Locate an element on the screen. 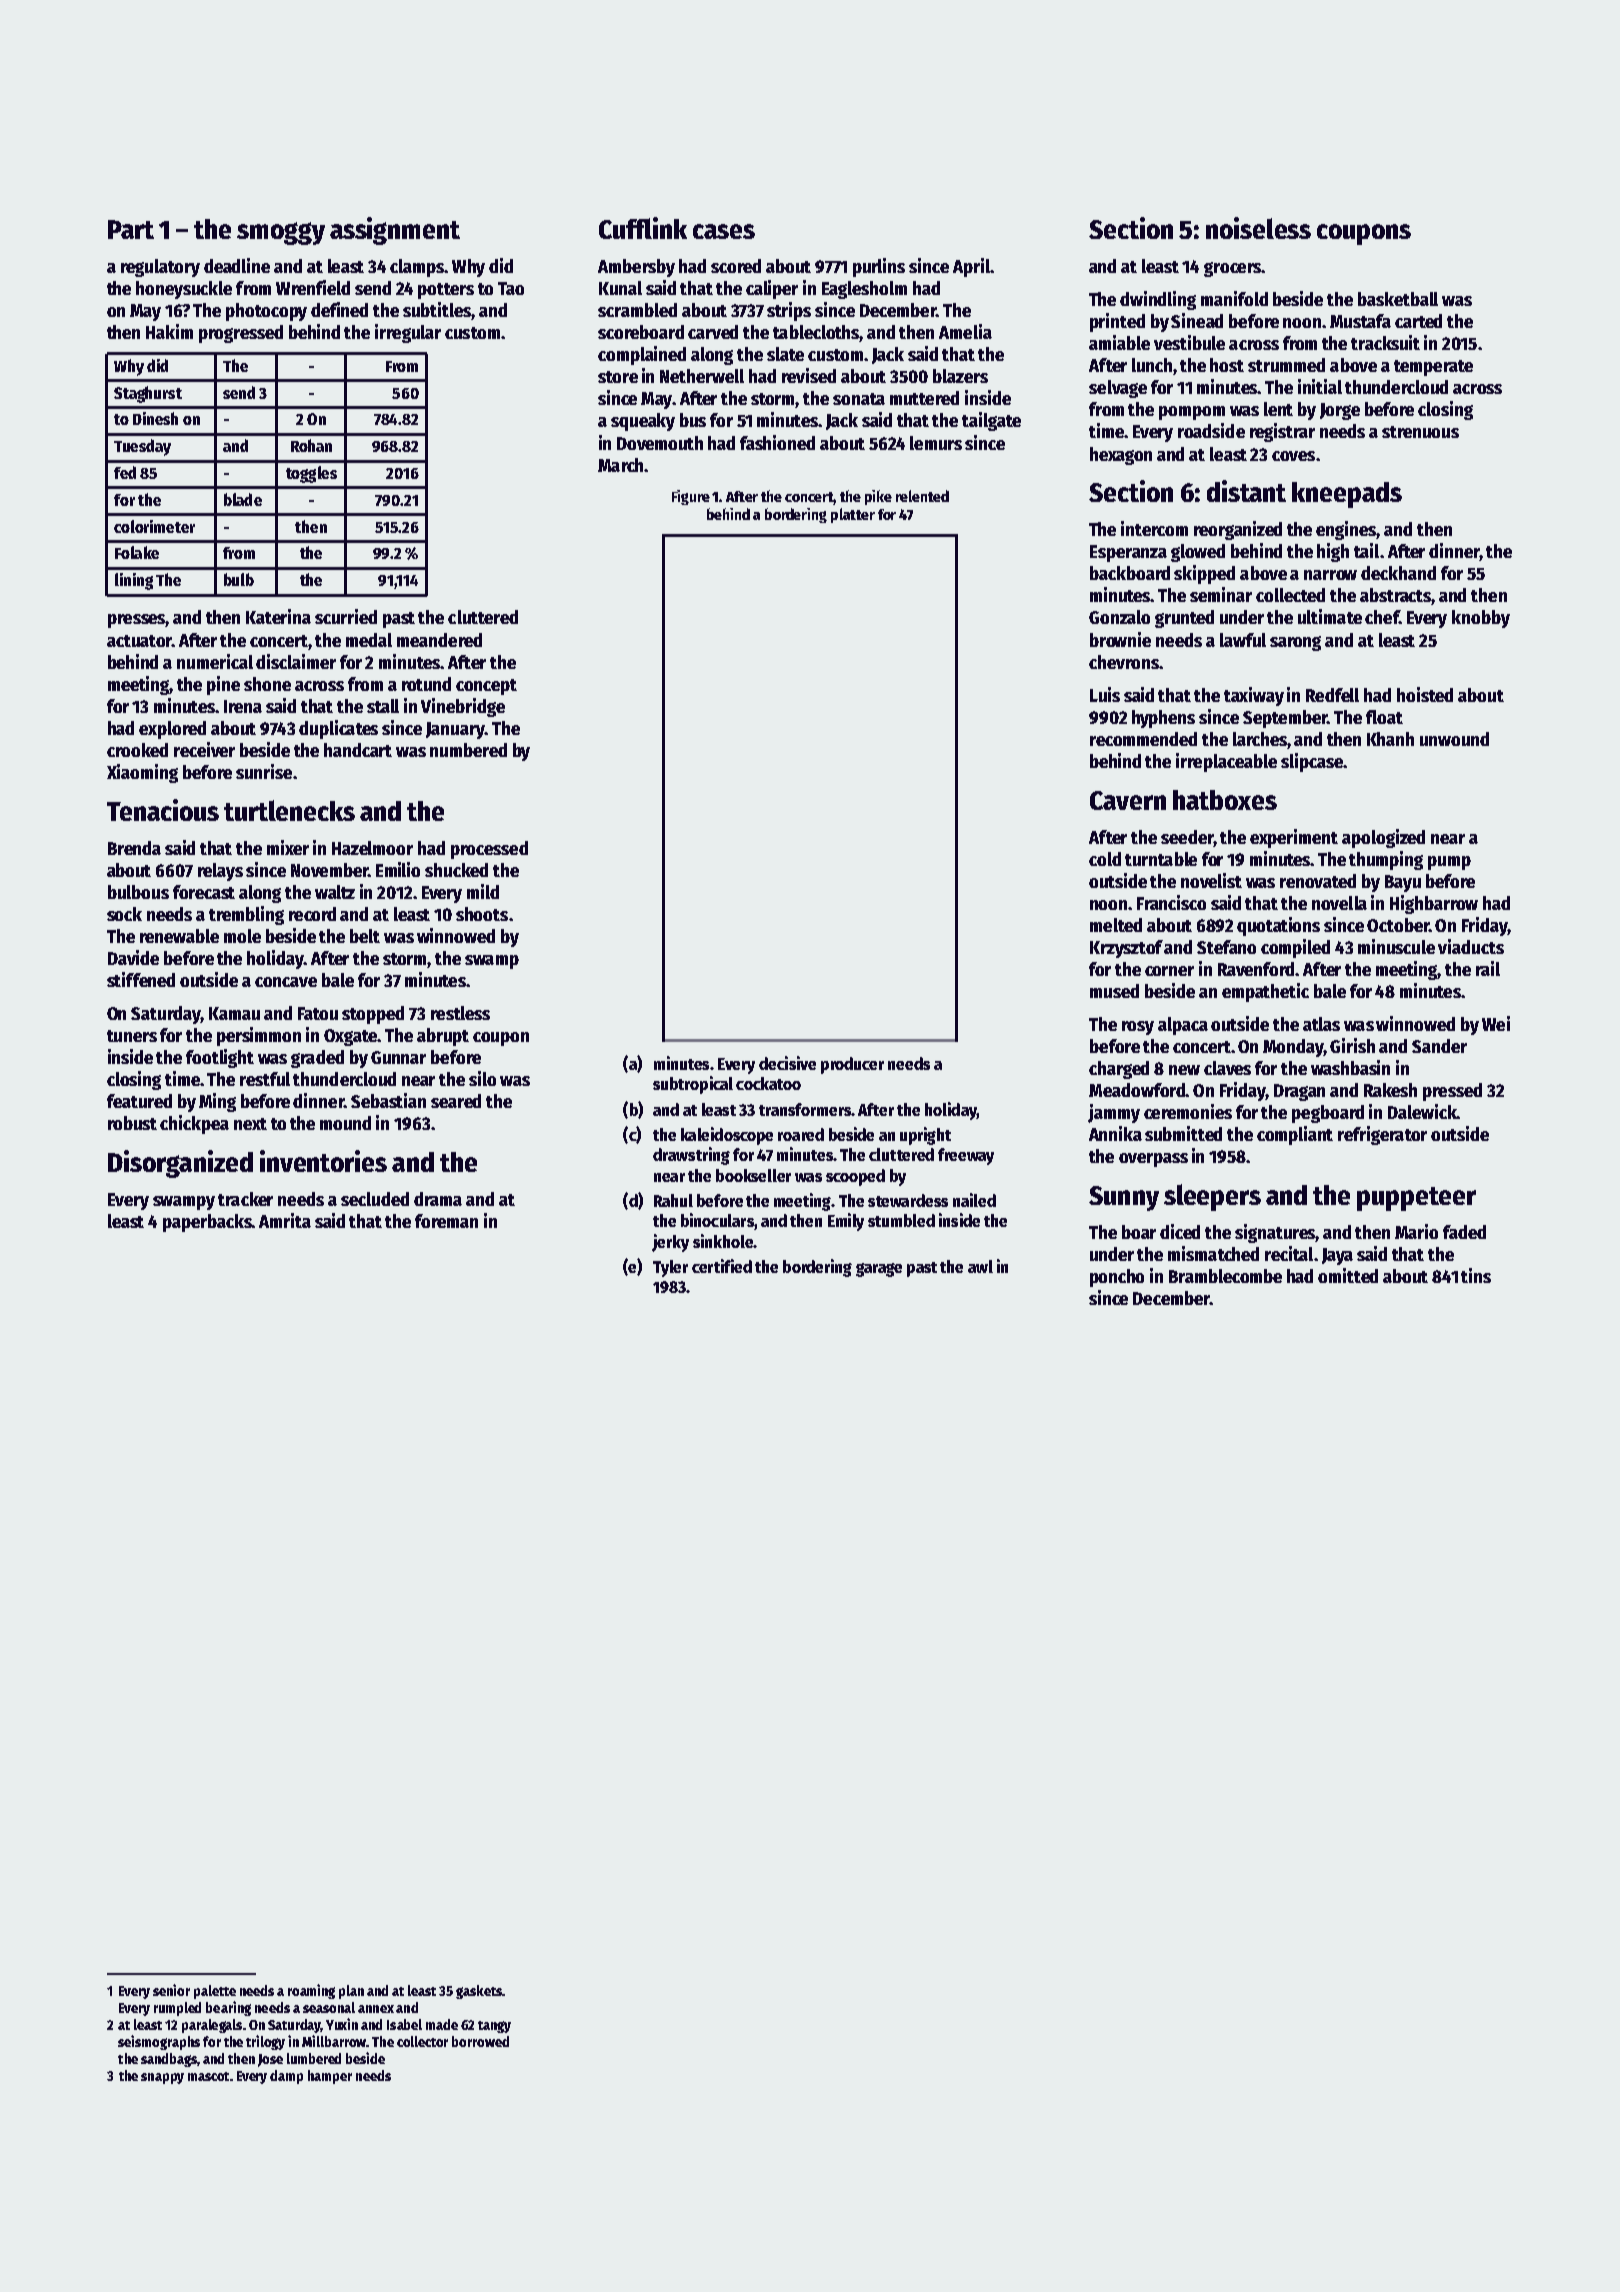  compliant is located at coordinates (1295, 1135).
